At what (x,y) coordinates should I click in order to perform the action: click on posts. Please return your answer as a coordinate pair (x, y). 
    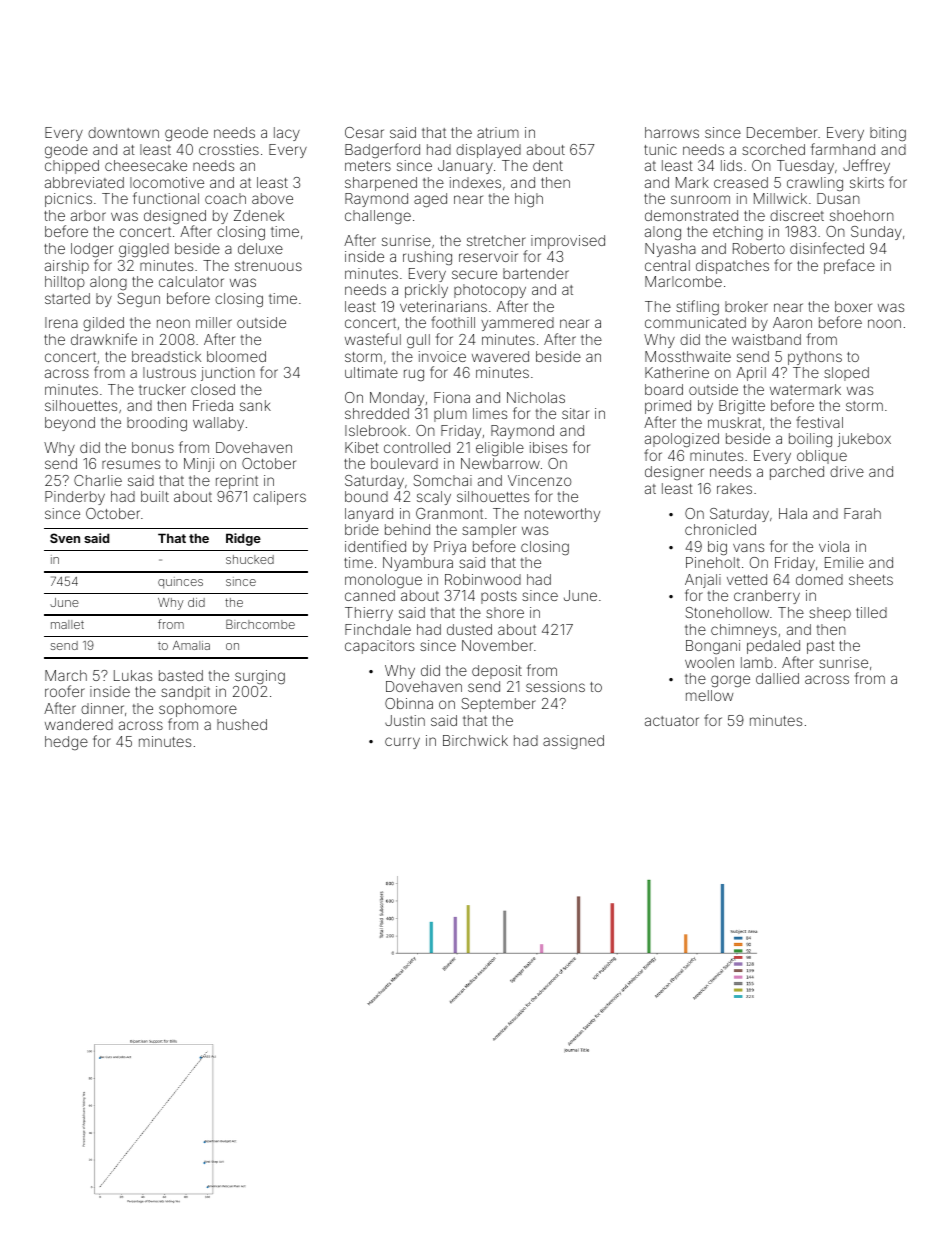
    Looking at the image, I should click on (499, 597).
